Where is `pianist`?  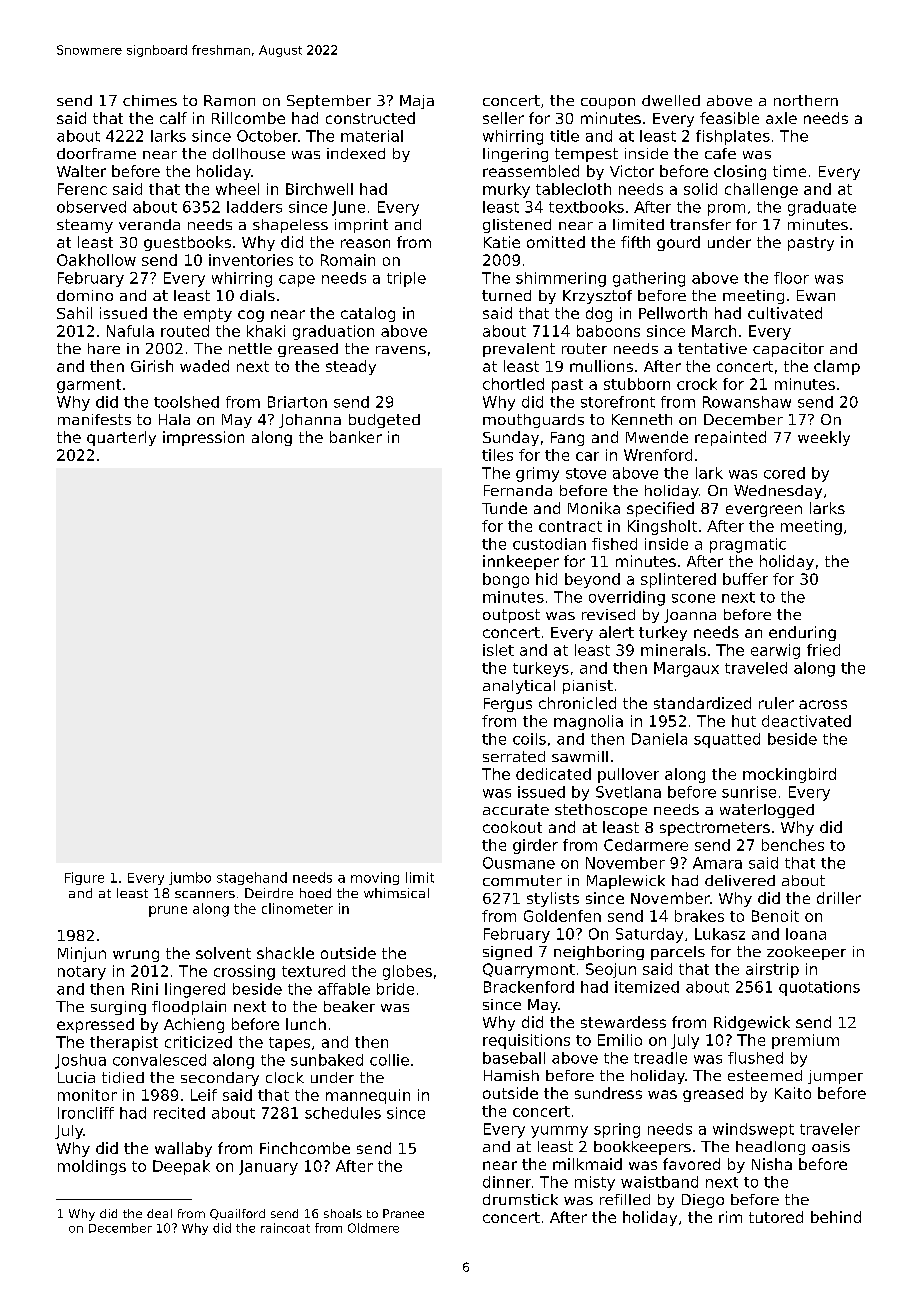
pianist is located at coordinates (588, 687).
